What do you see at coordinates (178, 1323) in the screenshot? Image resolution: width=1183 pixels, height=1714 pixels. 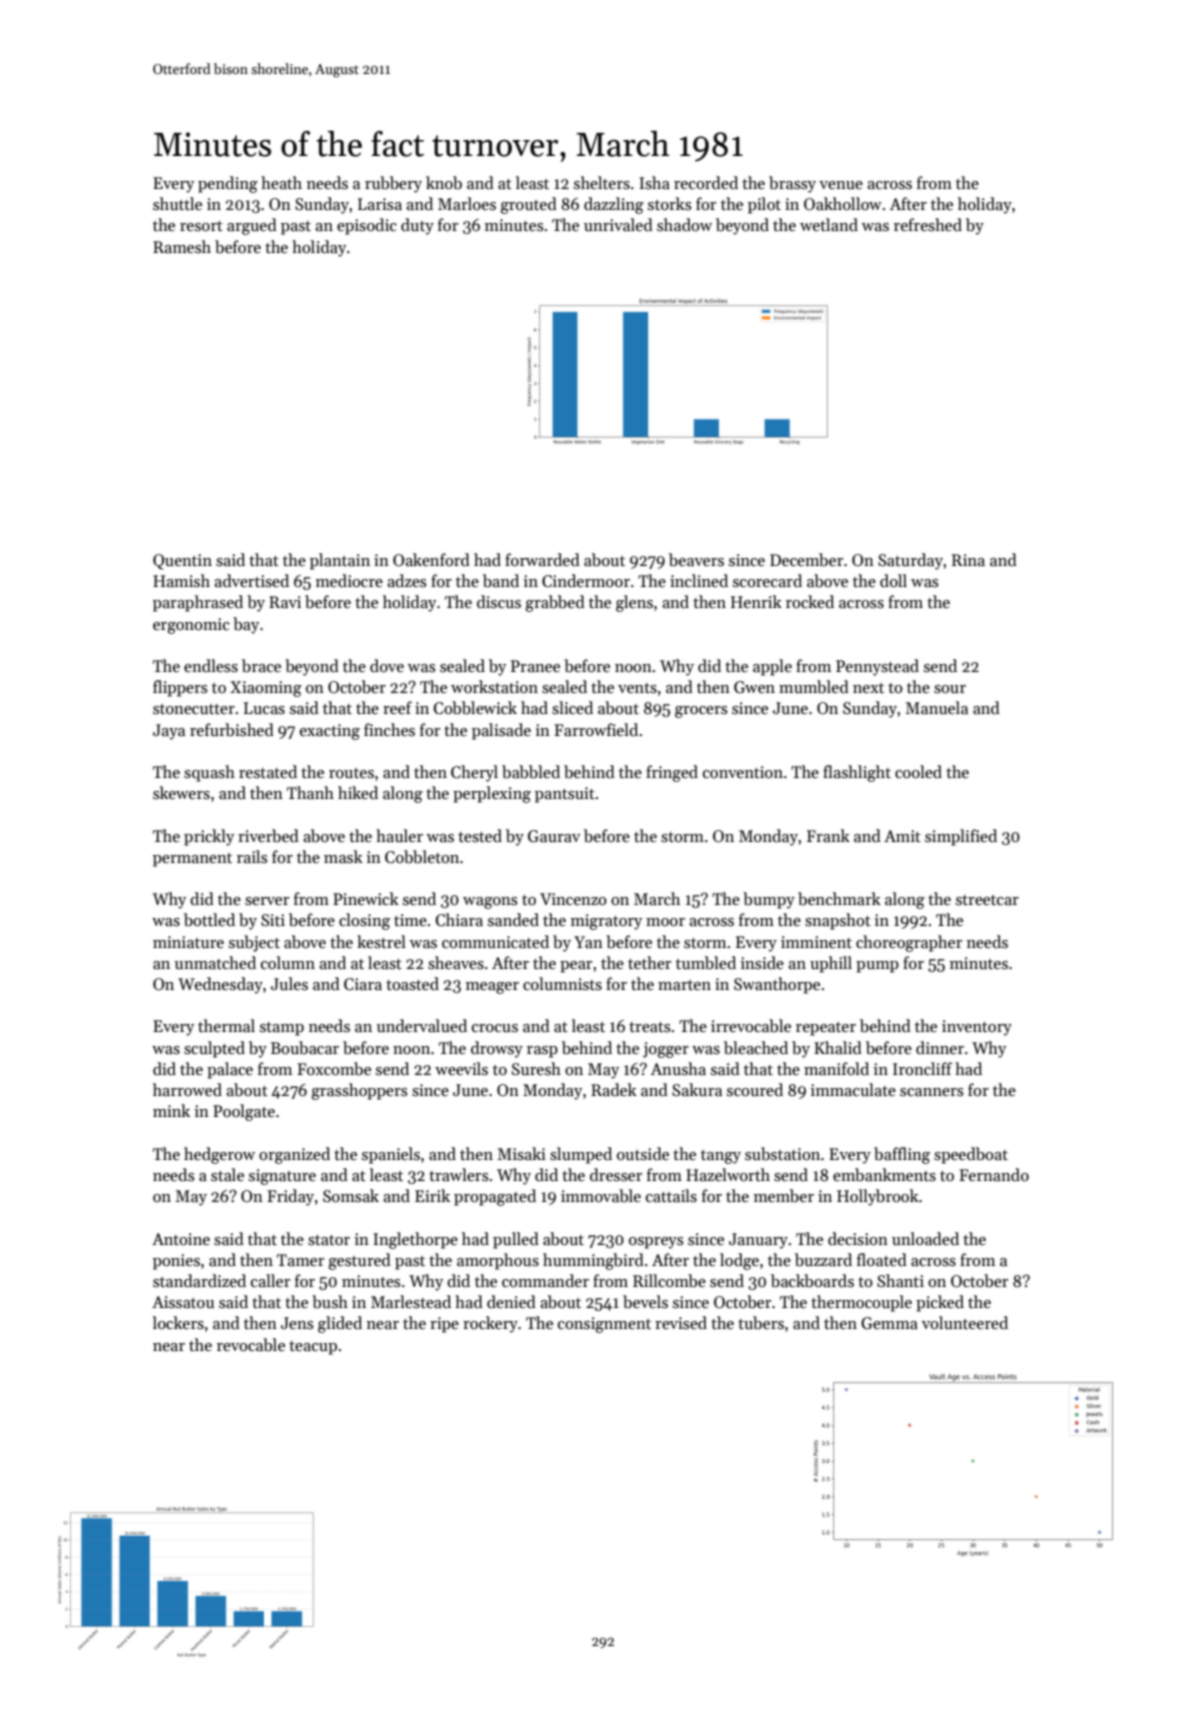 I see `lockers` at bounding box center [178, 1323].
